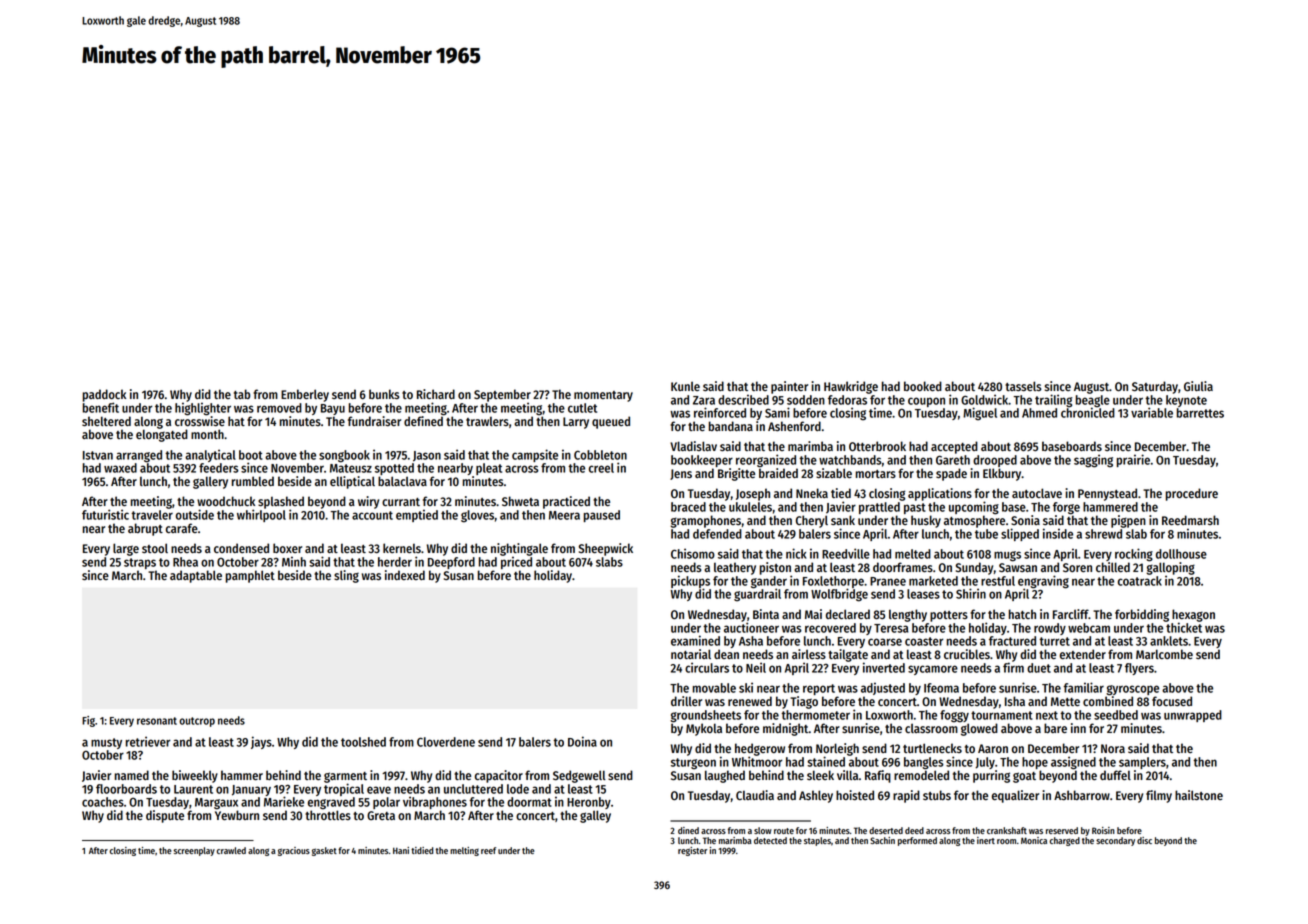  Describe the element at coordinates (345, 777) in the page. I see `garment` at that location.
